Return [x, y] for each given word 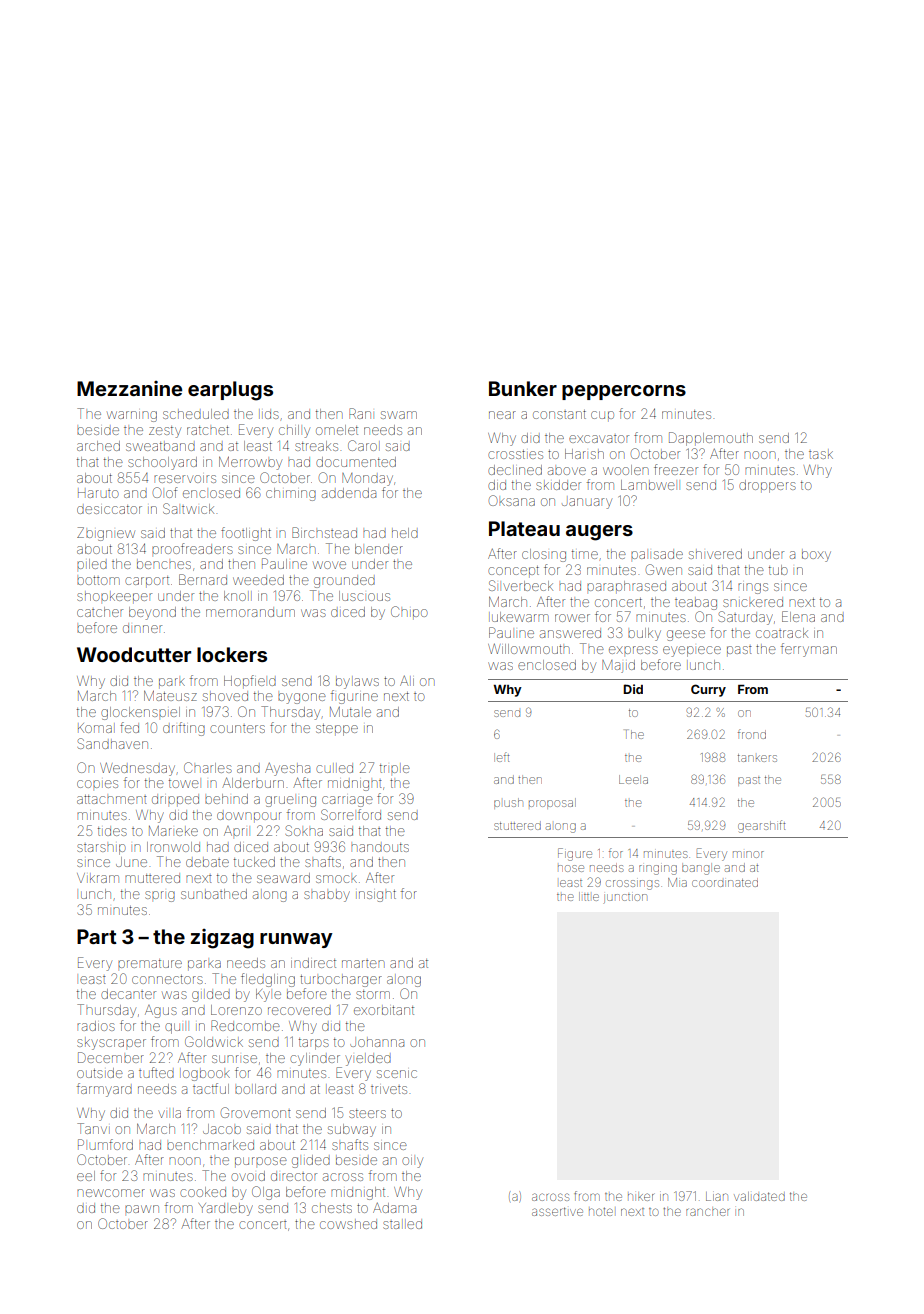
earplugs [230, 391]
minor [748, 854]
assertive [557, 1211]
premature [150, 963]
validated [759, 1196]
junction [625, 898]
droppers [767, 486]
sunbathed [214, 894]
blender [379, 549]
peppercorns [624, 392]
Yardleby [226, 1209]
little [589, 896]
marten [363, 964]
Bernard [203, 579]
